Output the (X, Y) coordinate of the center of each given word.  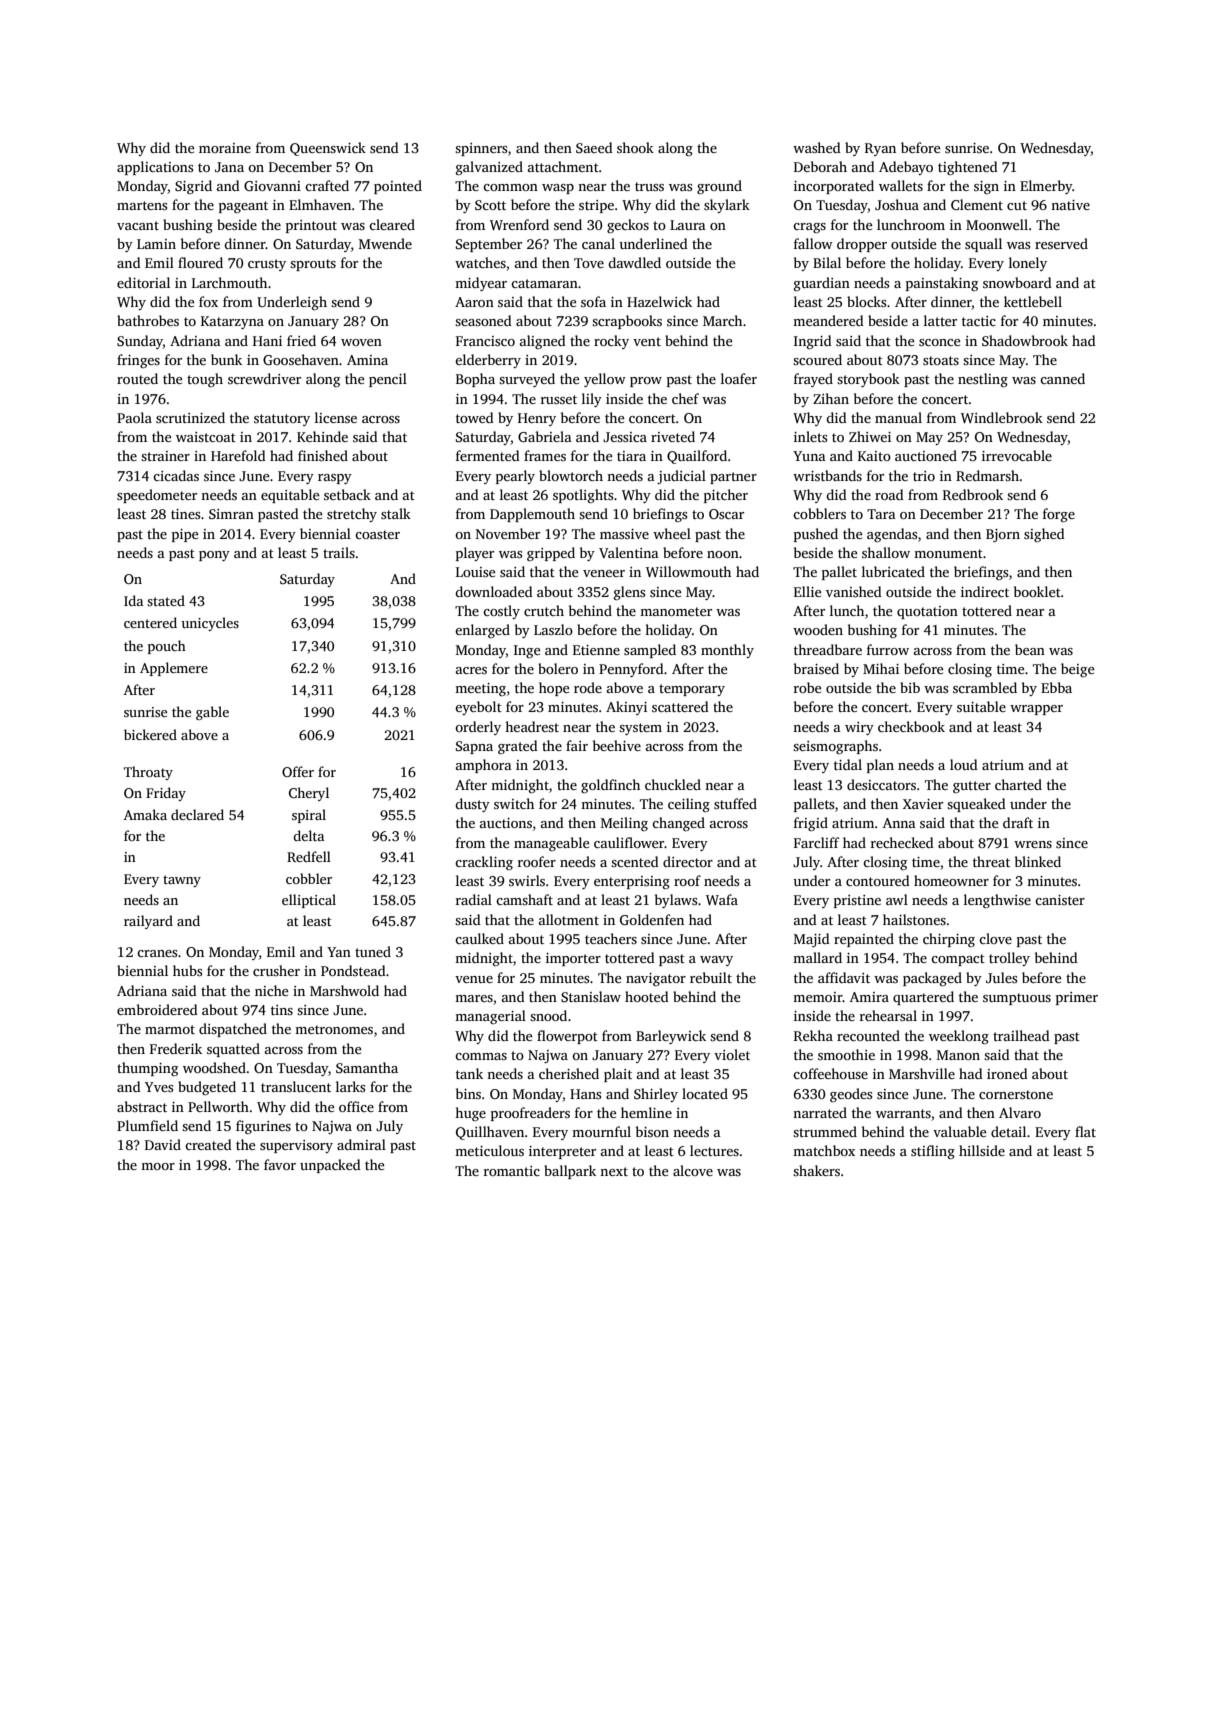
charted (1018, 784)
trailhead (1021, 1035)
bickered (150, 734)
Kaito (874, 456)
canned (1062, 378)
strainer (165, 456)
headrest (532, 726)
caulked (479, 938)
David (163, 1144)
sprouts (313, 265)
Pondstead (353, 970)
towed (475, 417)
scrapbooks (627, 322)
